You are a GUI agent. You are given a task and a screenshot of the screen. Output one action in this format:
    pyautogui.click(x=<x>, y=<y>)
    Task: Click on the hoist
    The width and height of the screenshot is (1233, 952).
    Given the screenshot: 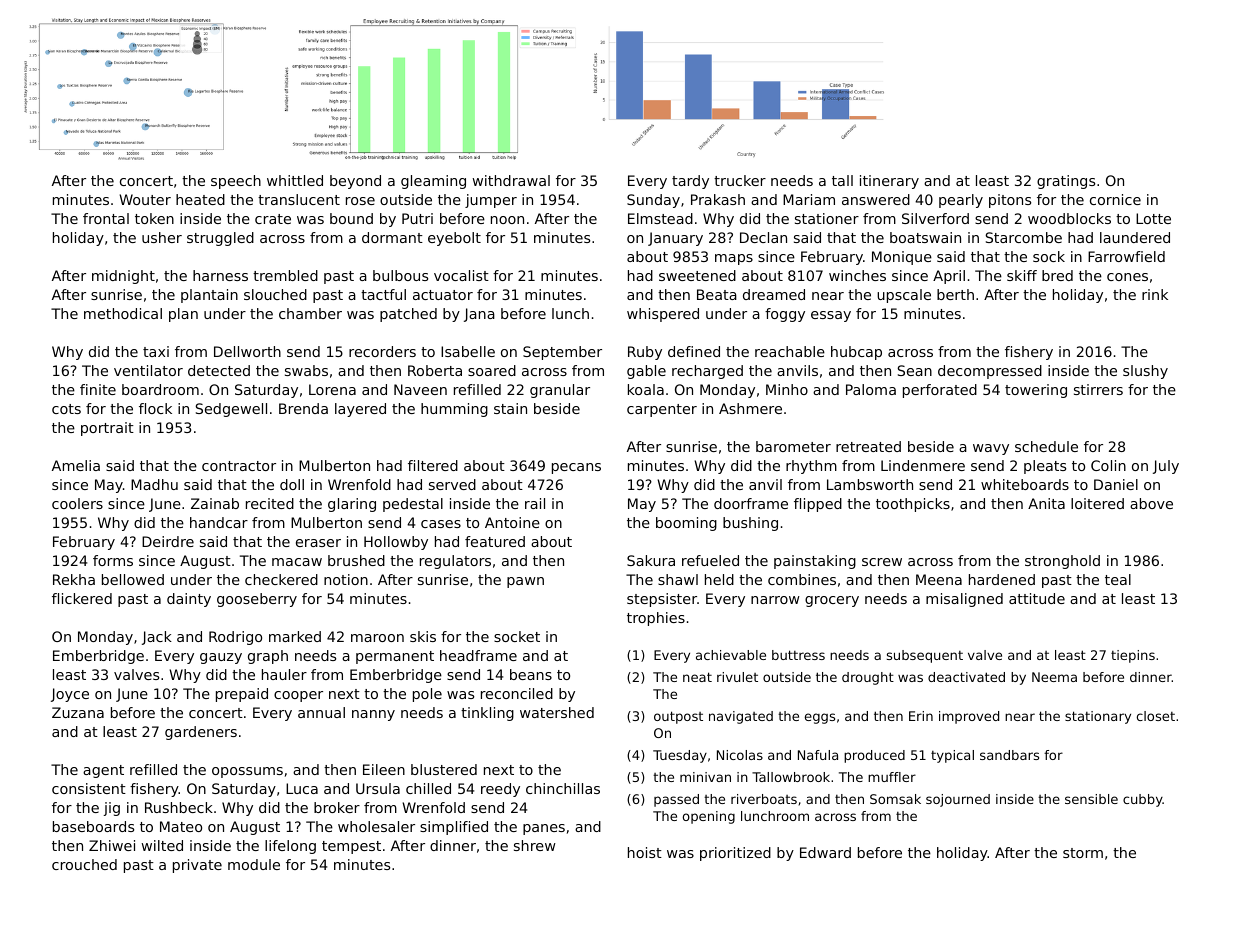 What is the action you would take?
    pyautogui.click(x=645, y=852)
